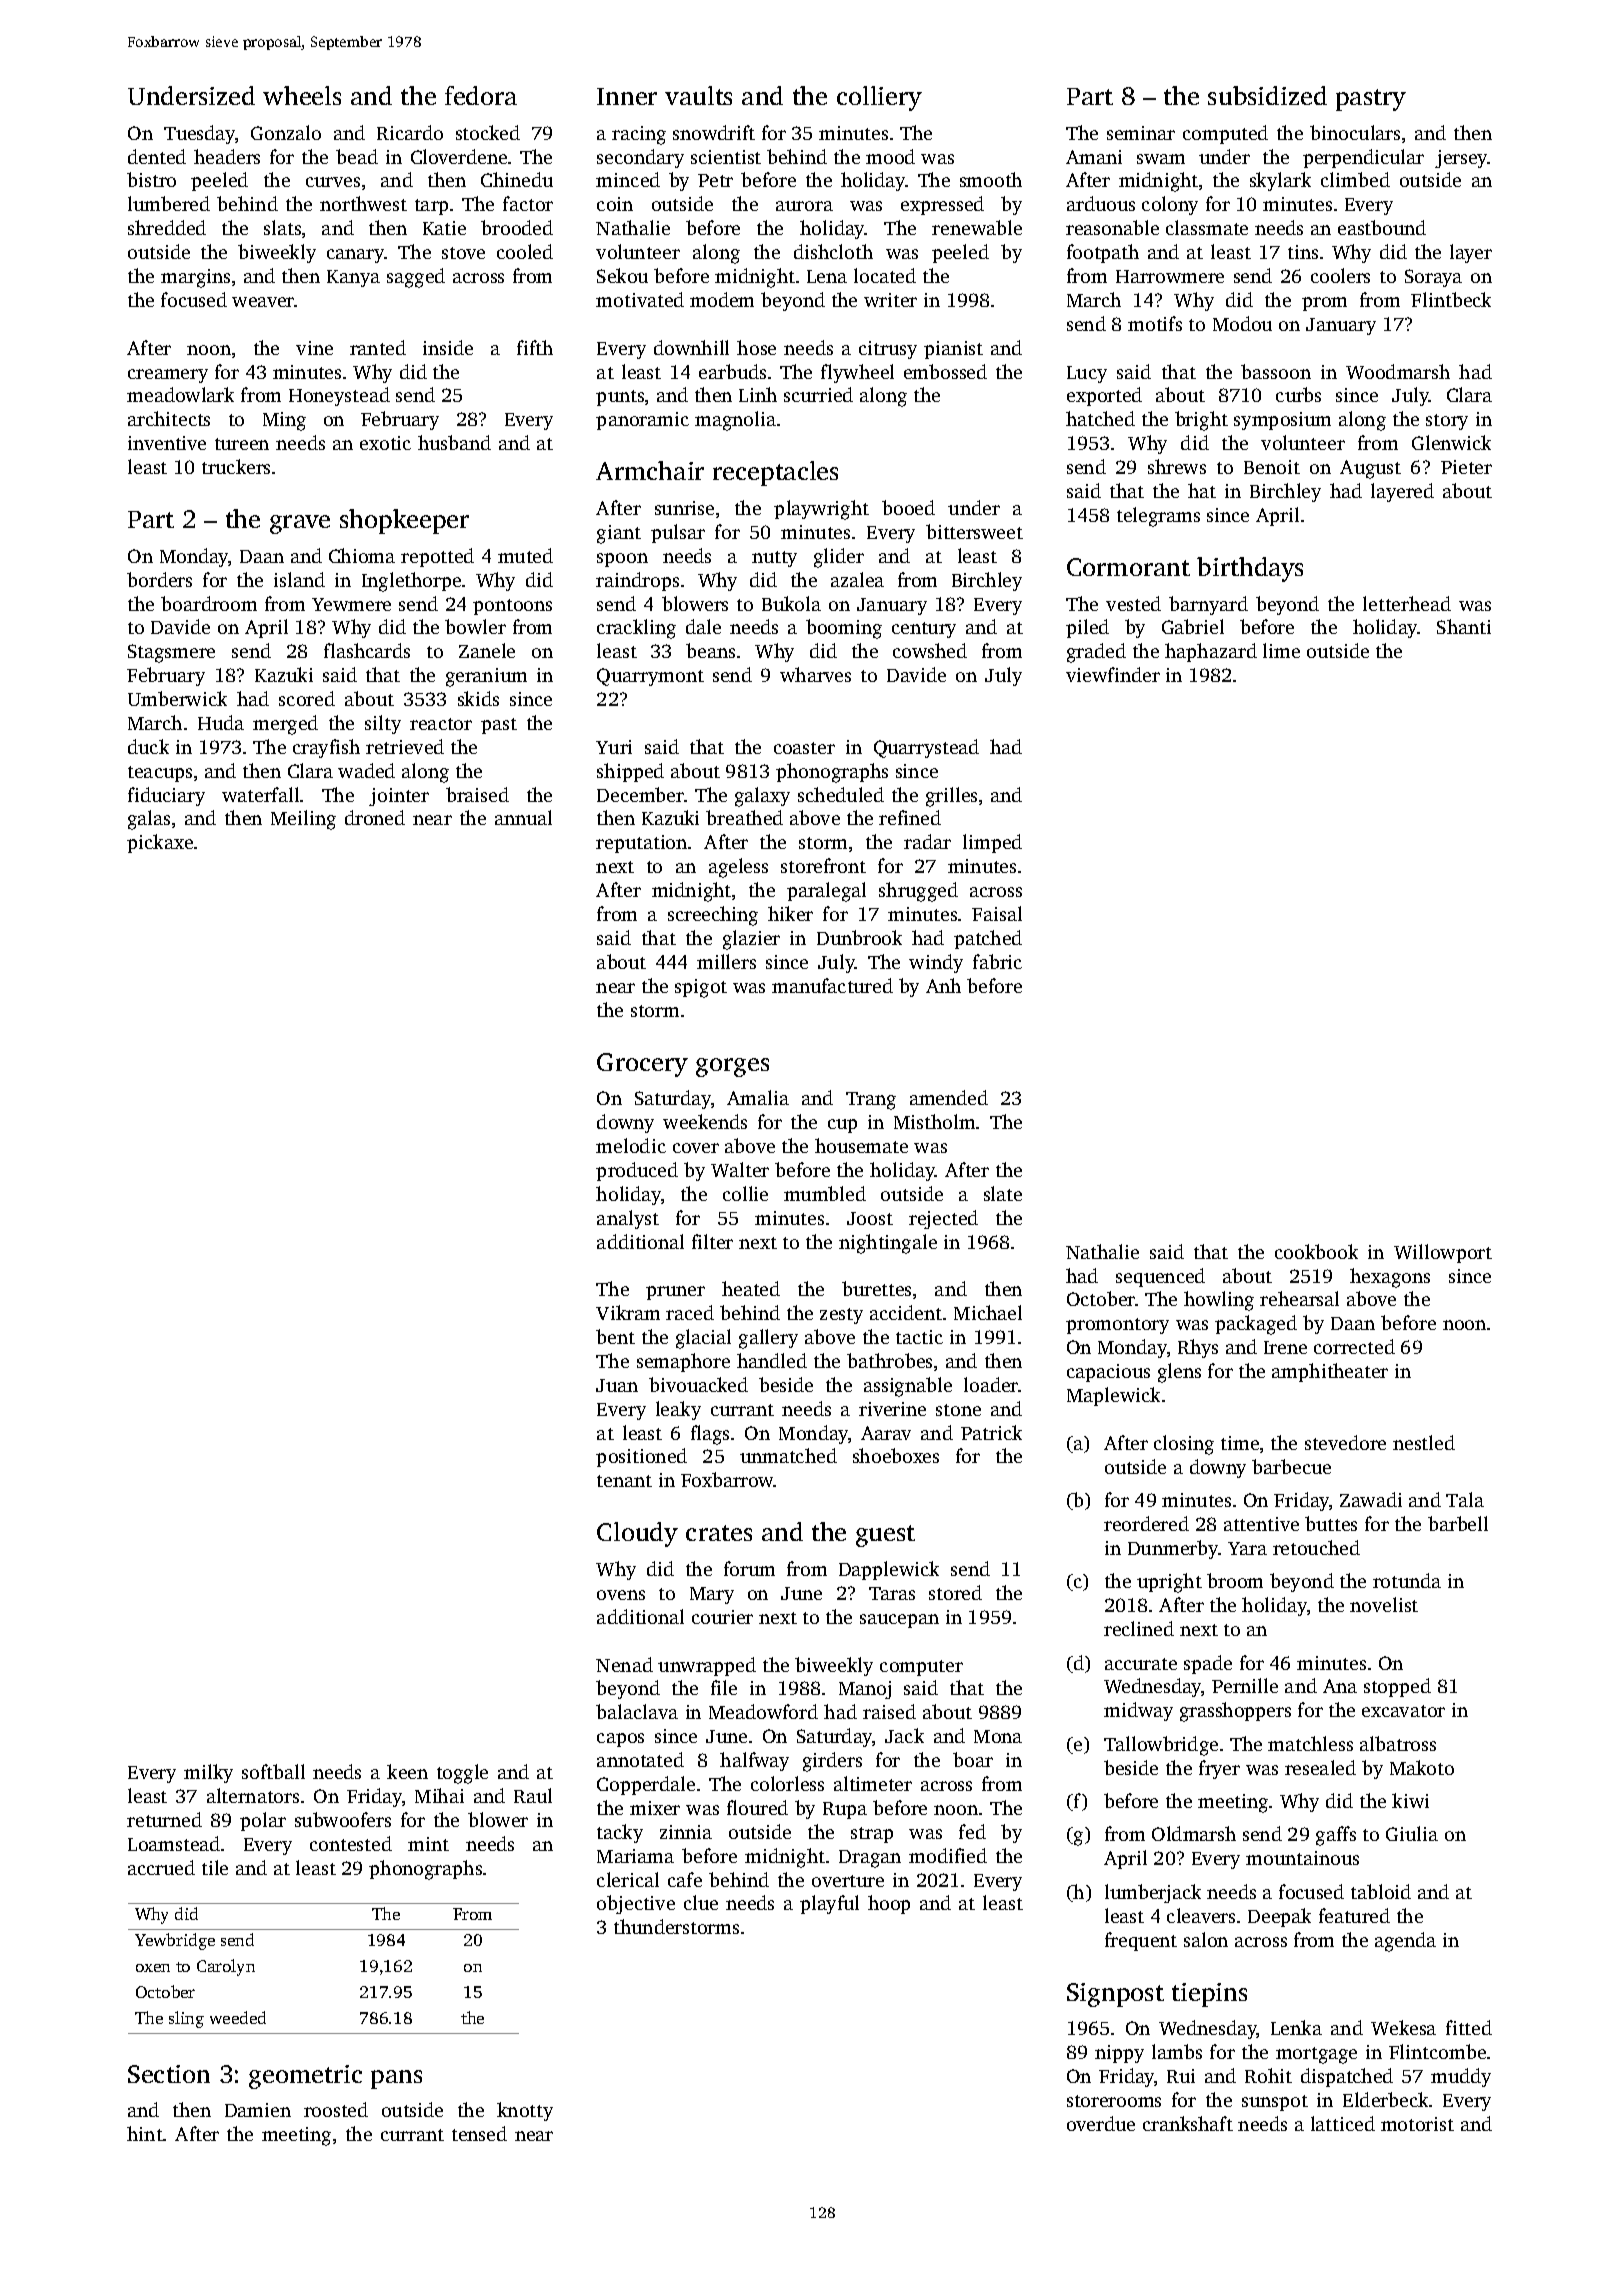 The height and width of the screenshot is (2292, 1620). Describe the element at coordinates (1443, 1253) in the screenshot. I see `Willowport` at that location.
